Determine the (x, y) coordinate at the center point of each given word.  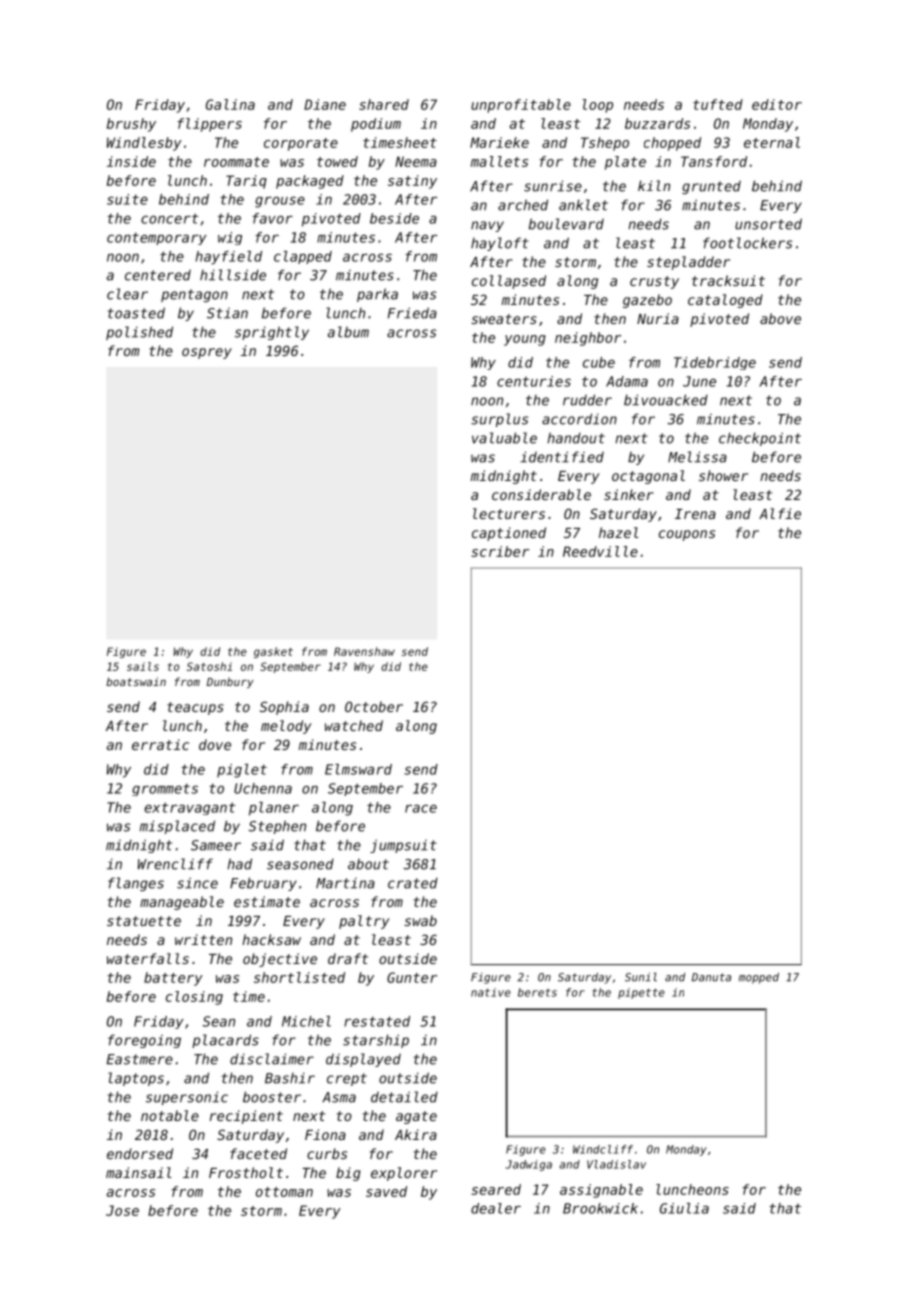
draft (348, 958)
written (203, 939)
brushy (131, 125)
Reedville (600, 551)
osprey (207, 353)
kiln (654, 185)
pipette (641, 993)
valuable (504, 438)
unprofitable (521, 106)
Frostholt (246, 1172)
